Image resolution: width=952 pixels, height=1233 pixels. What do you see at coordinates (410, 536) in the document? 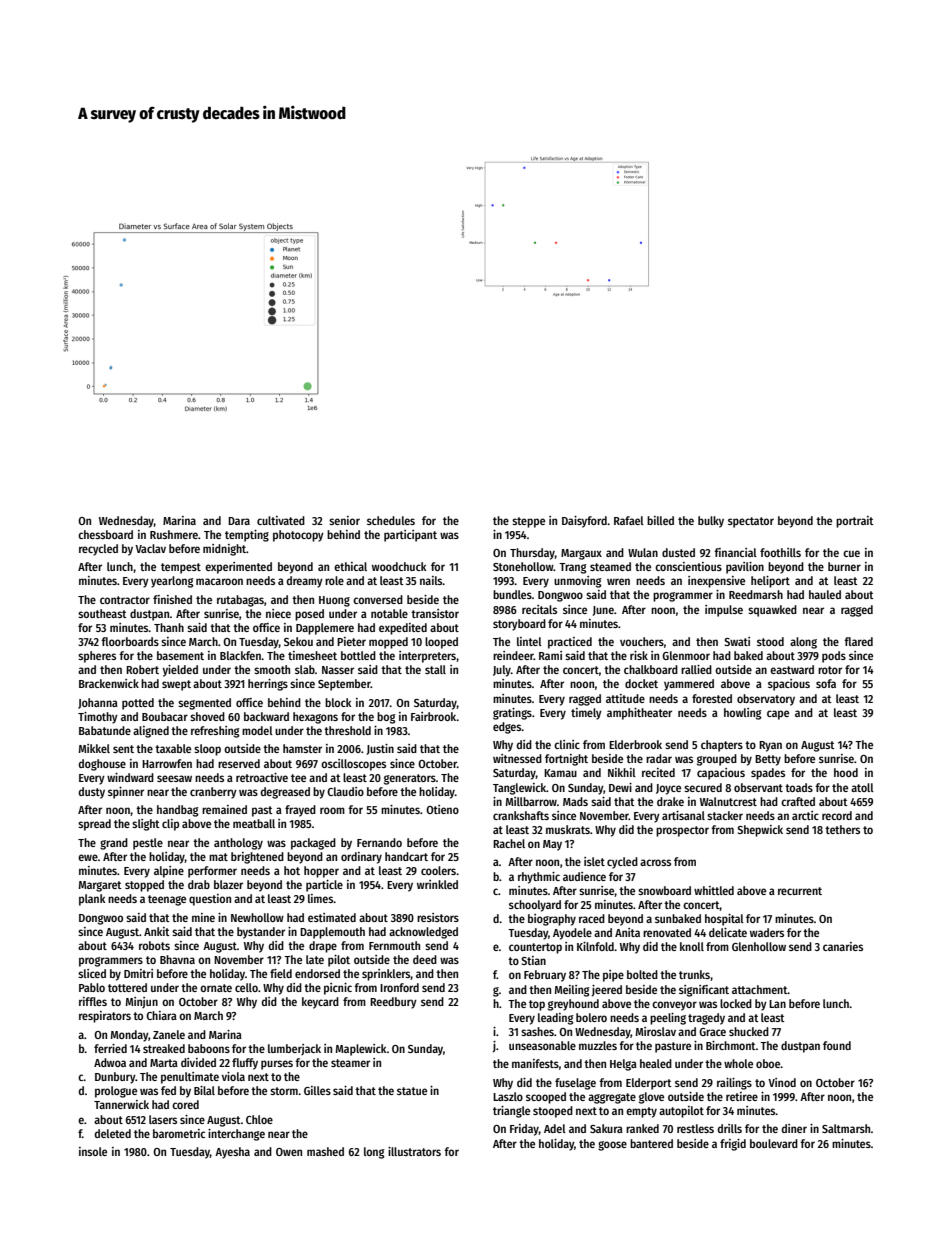
I see `participant` at bounding box center [410, 536].
